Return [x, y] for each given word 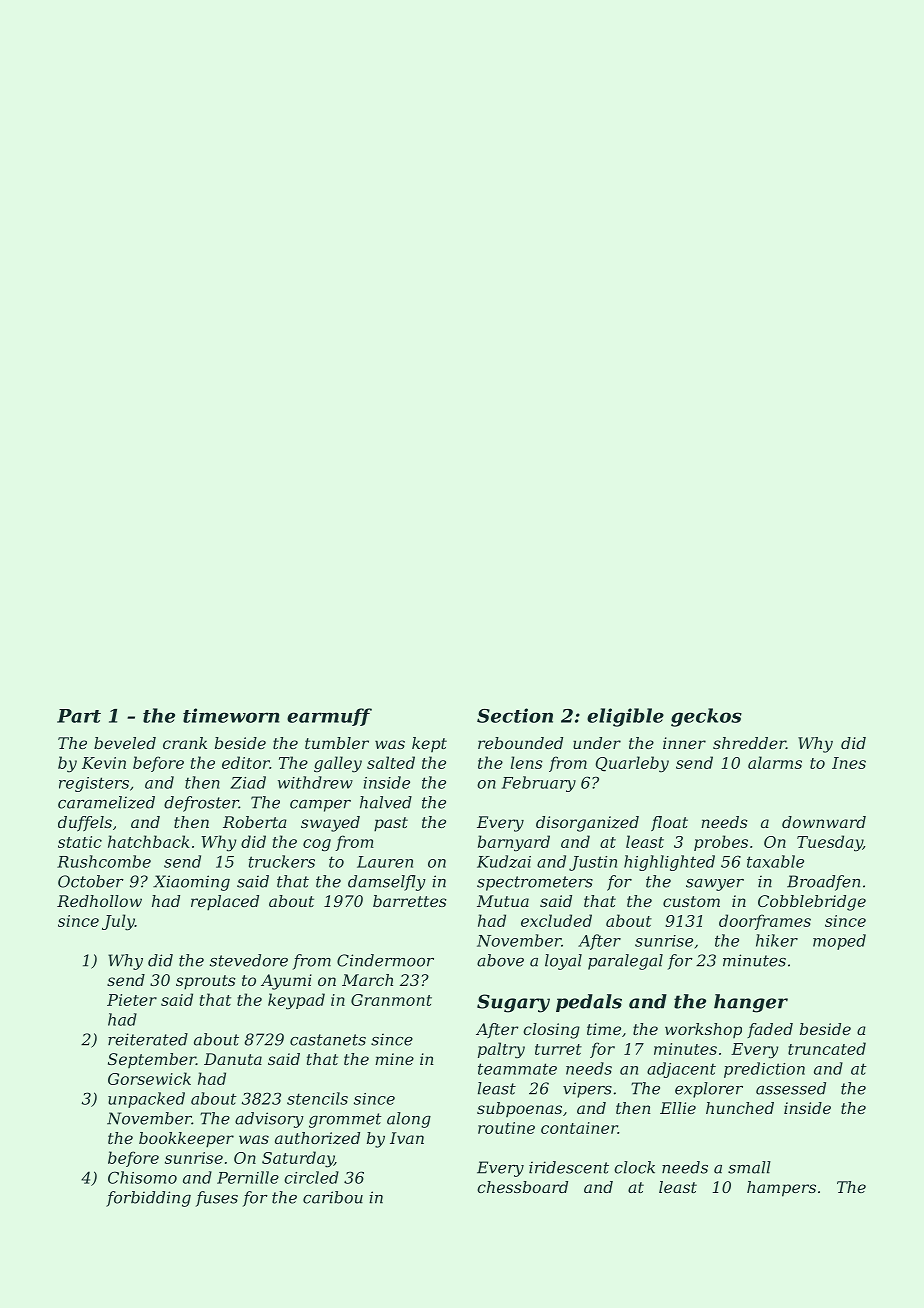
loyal [563, 962]
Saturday [298, 1159]
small [749, 1167]
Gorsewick [149, 1078]
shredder [749, 743]
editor [246, 762]
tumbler [337, 743]
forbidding [148, 1199]
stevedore [249, 960]
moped [839, 942]
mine [394, 1059]
